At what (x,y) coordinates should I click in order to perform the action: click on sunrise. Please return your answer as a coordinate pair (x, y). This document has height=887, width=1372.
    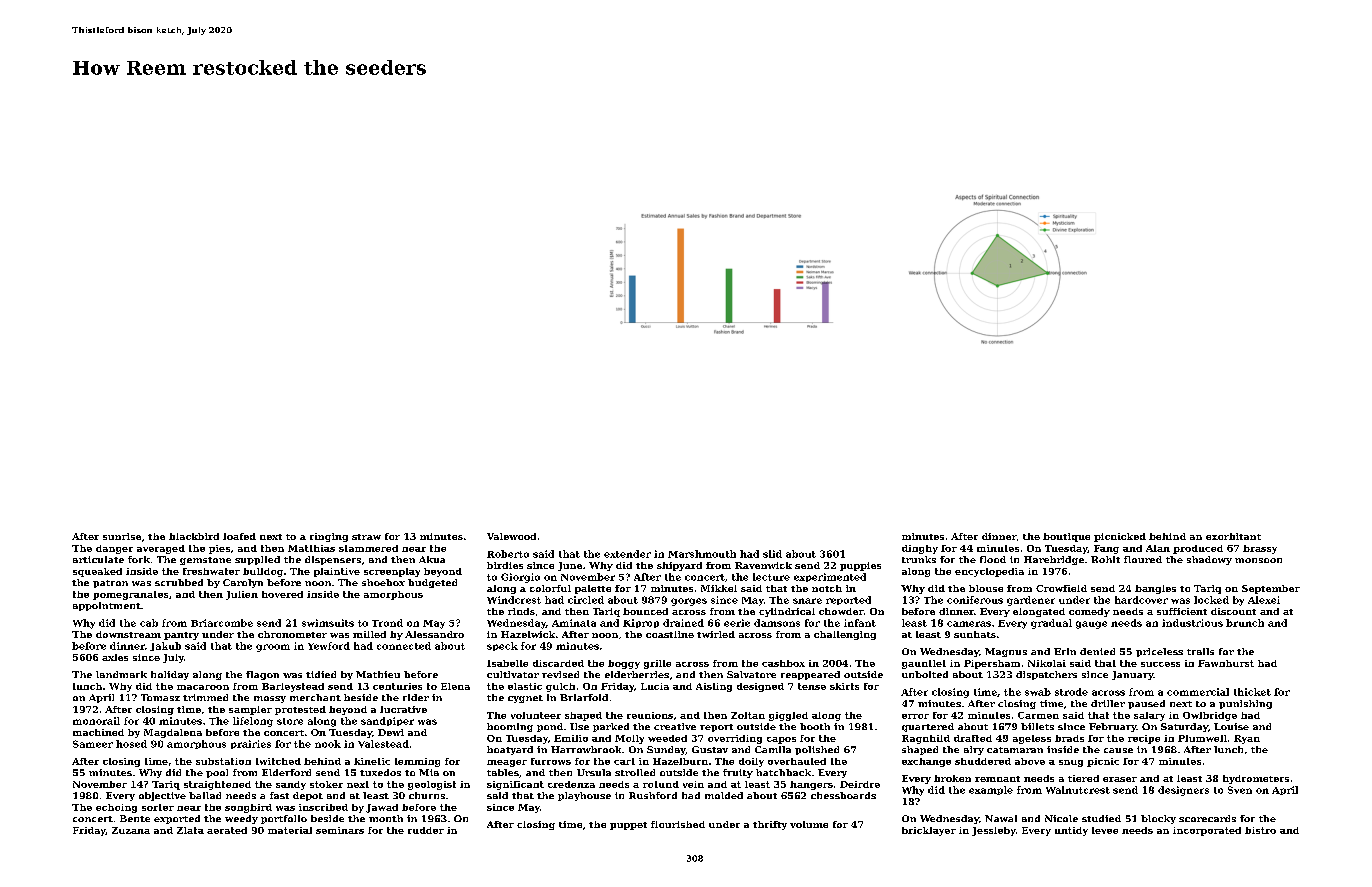
    Looking at the image, I should click on (122, 536).
